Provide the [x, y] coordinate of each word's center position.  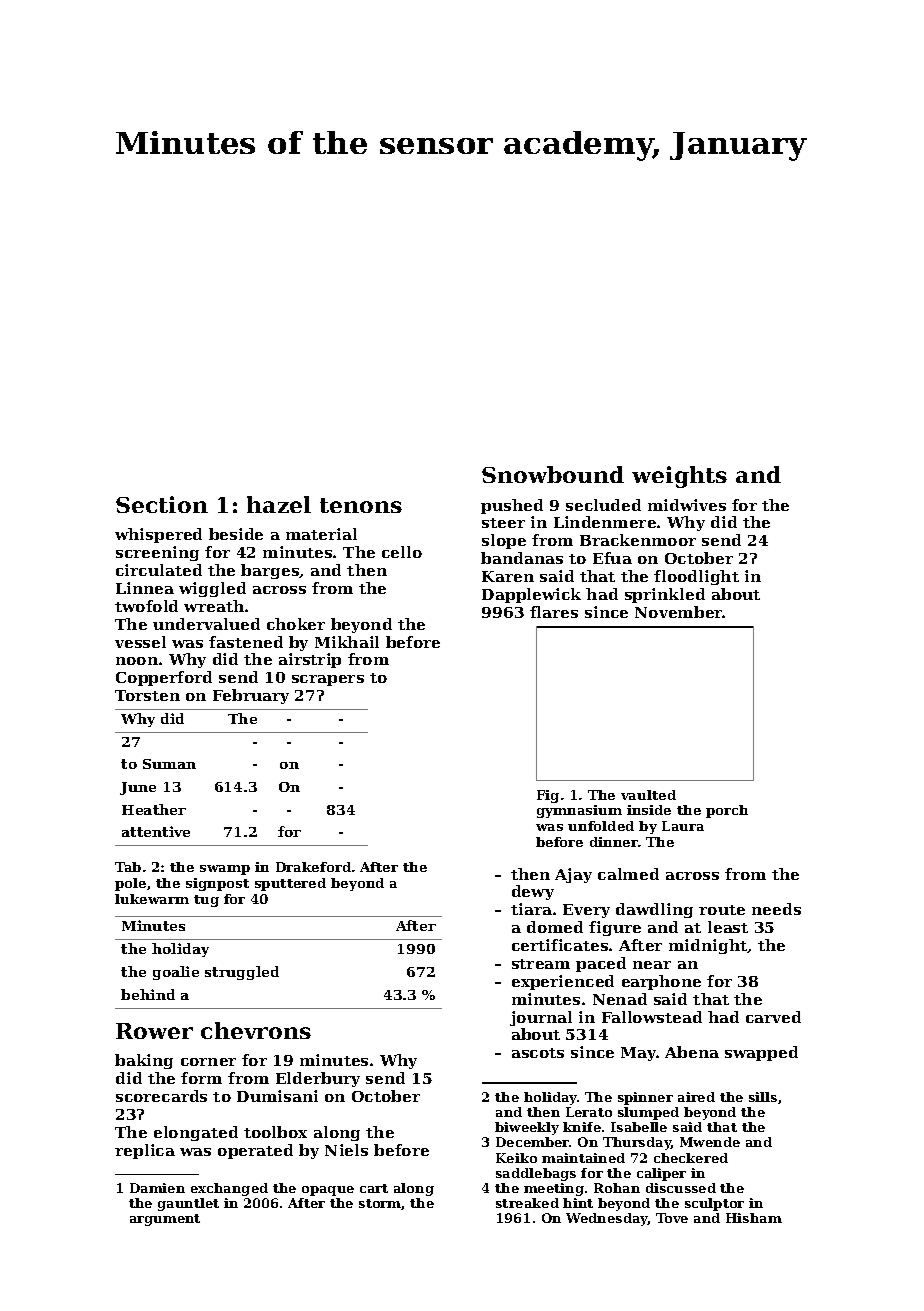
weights [679, 477]
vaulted [648, 795]
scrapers [328, 680]
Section [162, 504]
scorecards [161, 1096]
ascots [538, 1053]
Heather [154, 809]
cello [402, 552]
